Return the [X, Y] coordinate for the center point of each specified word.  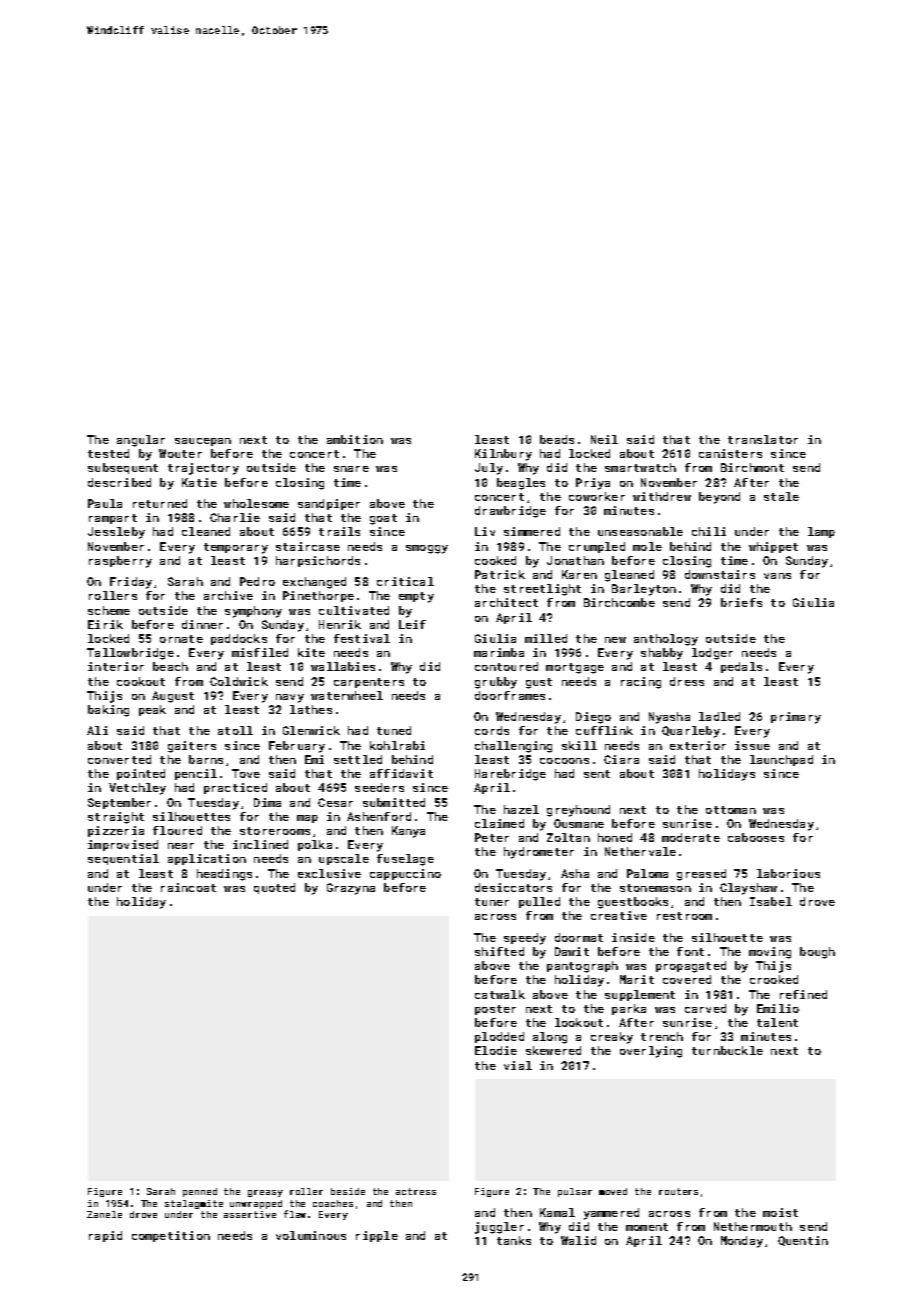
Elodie [496, 1050]
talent [777, 1022]
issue [752, 745]
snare [351, 469]
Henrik [340, 624]
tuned [394, 730]
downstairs [720, 574]
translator [763, 439]
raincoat [188, 887]
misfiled [260, 652]
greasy [265, 1193]
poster [495, 1010]
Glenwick [311, 730]
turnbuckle [727, 1050]
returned [160, 503]
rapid [105, 1236]
